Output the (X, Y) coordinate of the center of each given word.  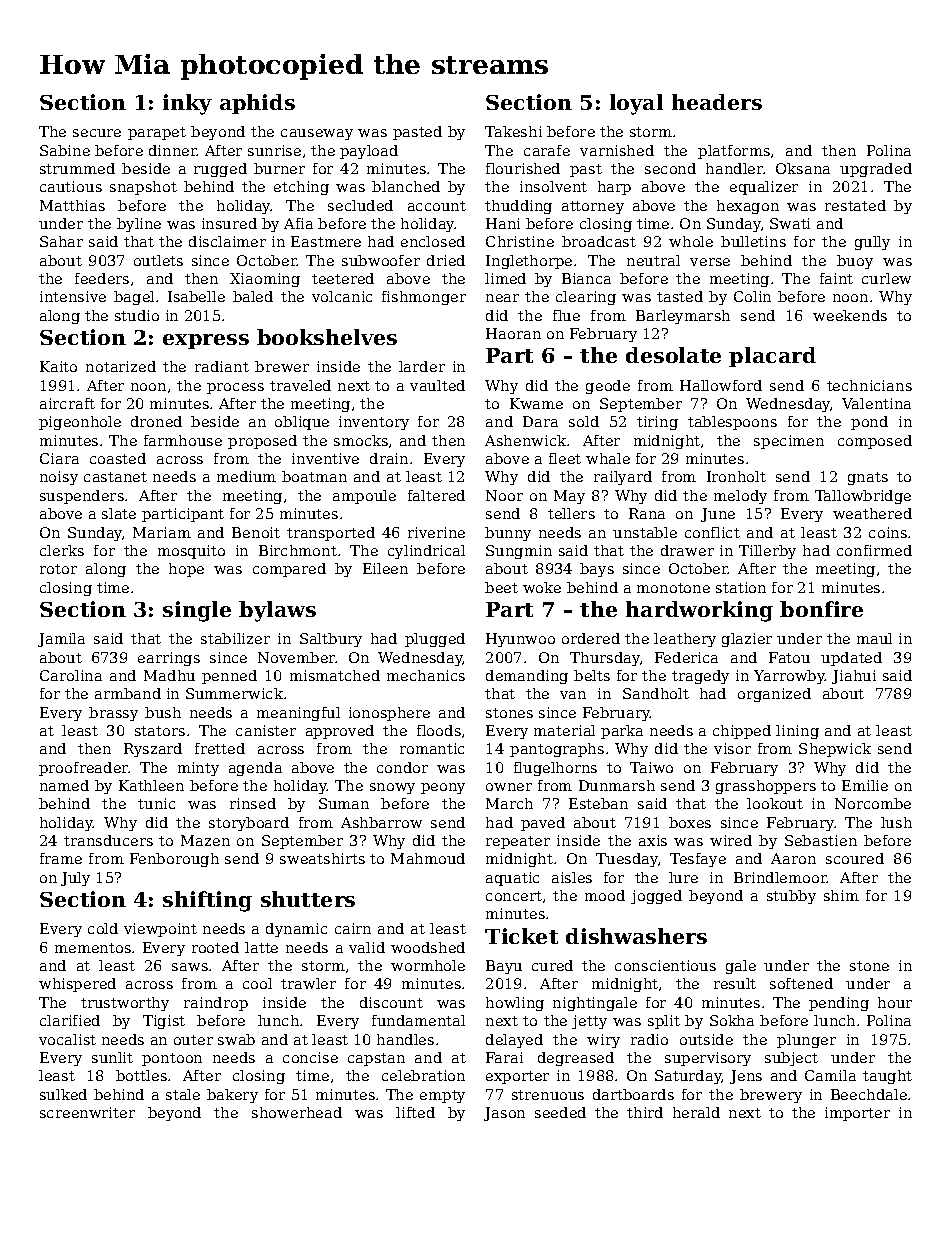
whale (608, 458)
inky (187, 104)
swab (236, 1039)
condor (402, 767)
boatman (314, 476)
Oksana (803, 168)
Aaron (793, 858)
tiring (657, 423)
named (64, 785)
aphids (257, 104)
